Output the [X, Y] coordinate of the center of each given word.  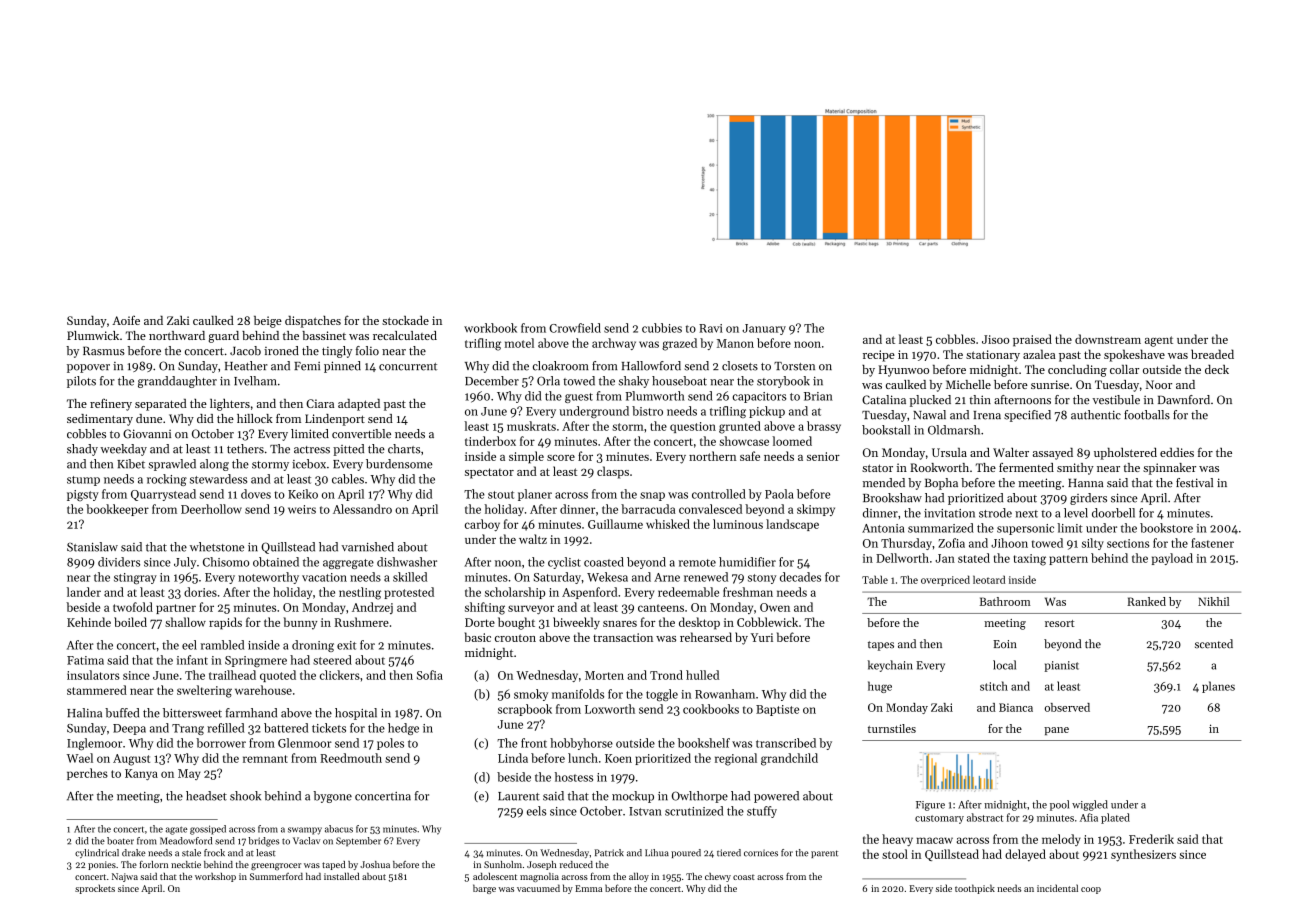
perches [87, 774]
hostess [574, 777]
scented [1214, 644]
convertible [361, 434]
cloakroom [561, 366]
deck [1217, 369]
